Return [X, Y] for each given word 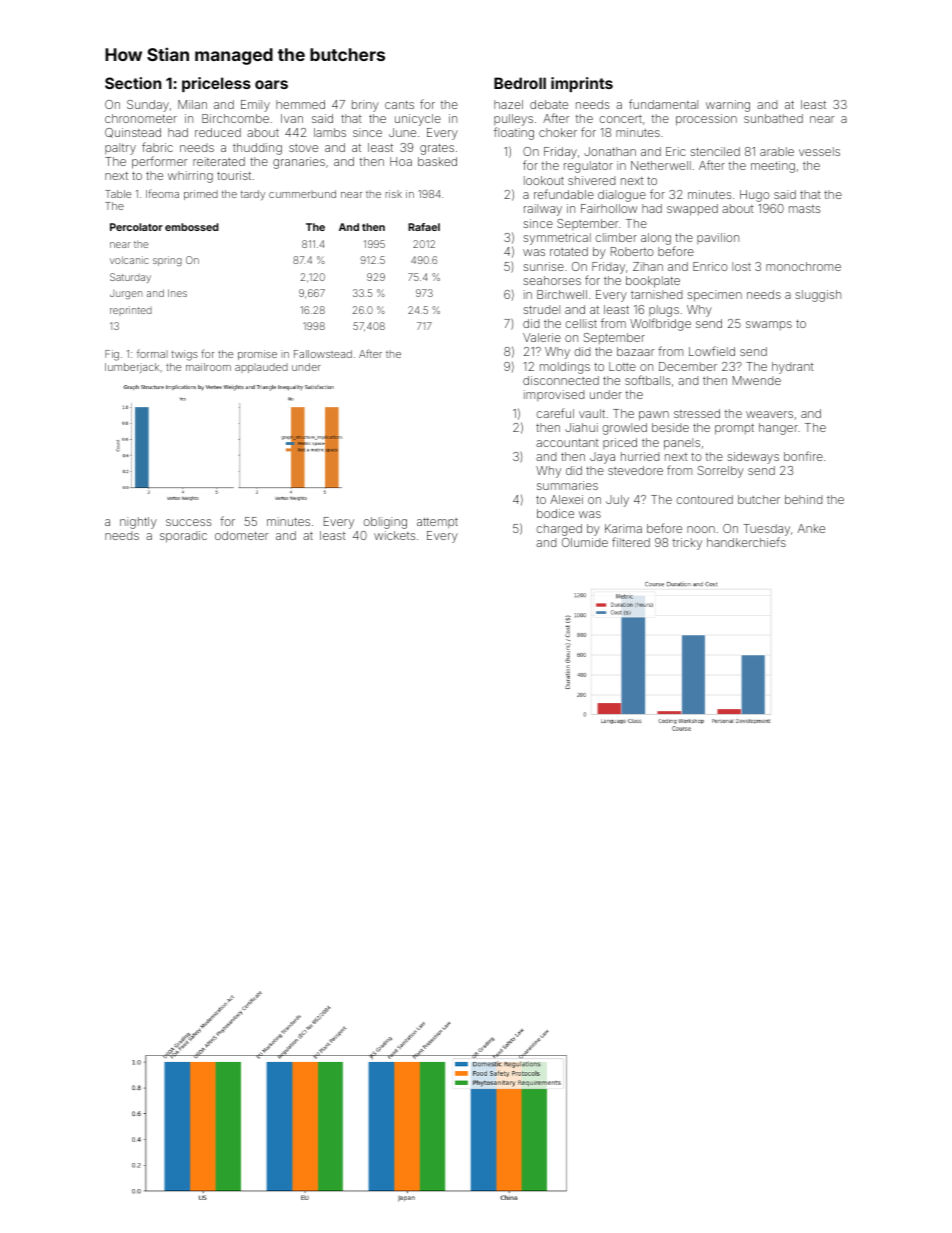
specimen [714, 296]
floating [514, 133]
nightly [138, 523]
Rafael [424, 227]
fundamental [663, 104]
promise [257, 355]
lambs [330, 132]
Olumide [585, 542]
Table [118, 194]
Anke [811, 528]
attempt [437, 523]
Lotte [622, 366]
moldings [565, 368]
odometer [241, 535]
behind [803, 499]
